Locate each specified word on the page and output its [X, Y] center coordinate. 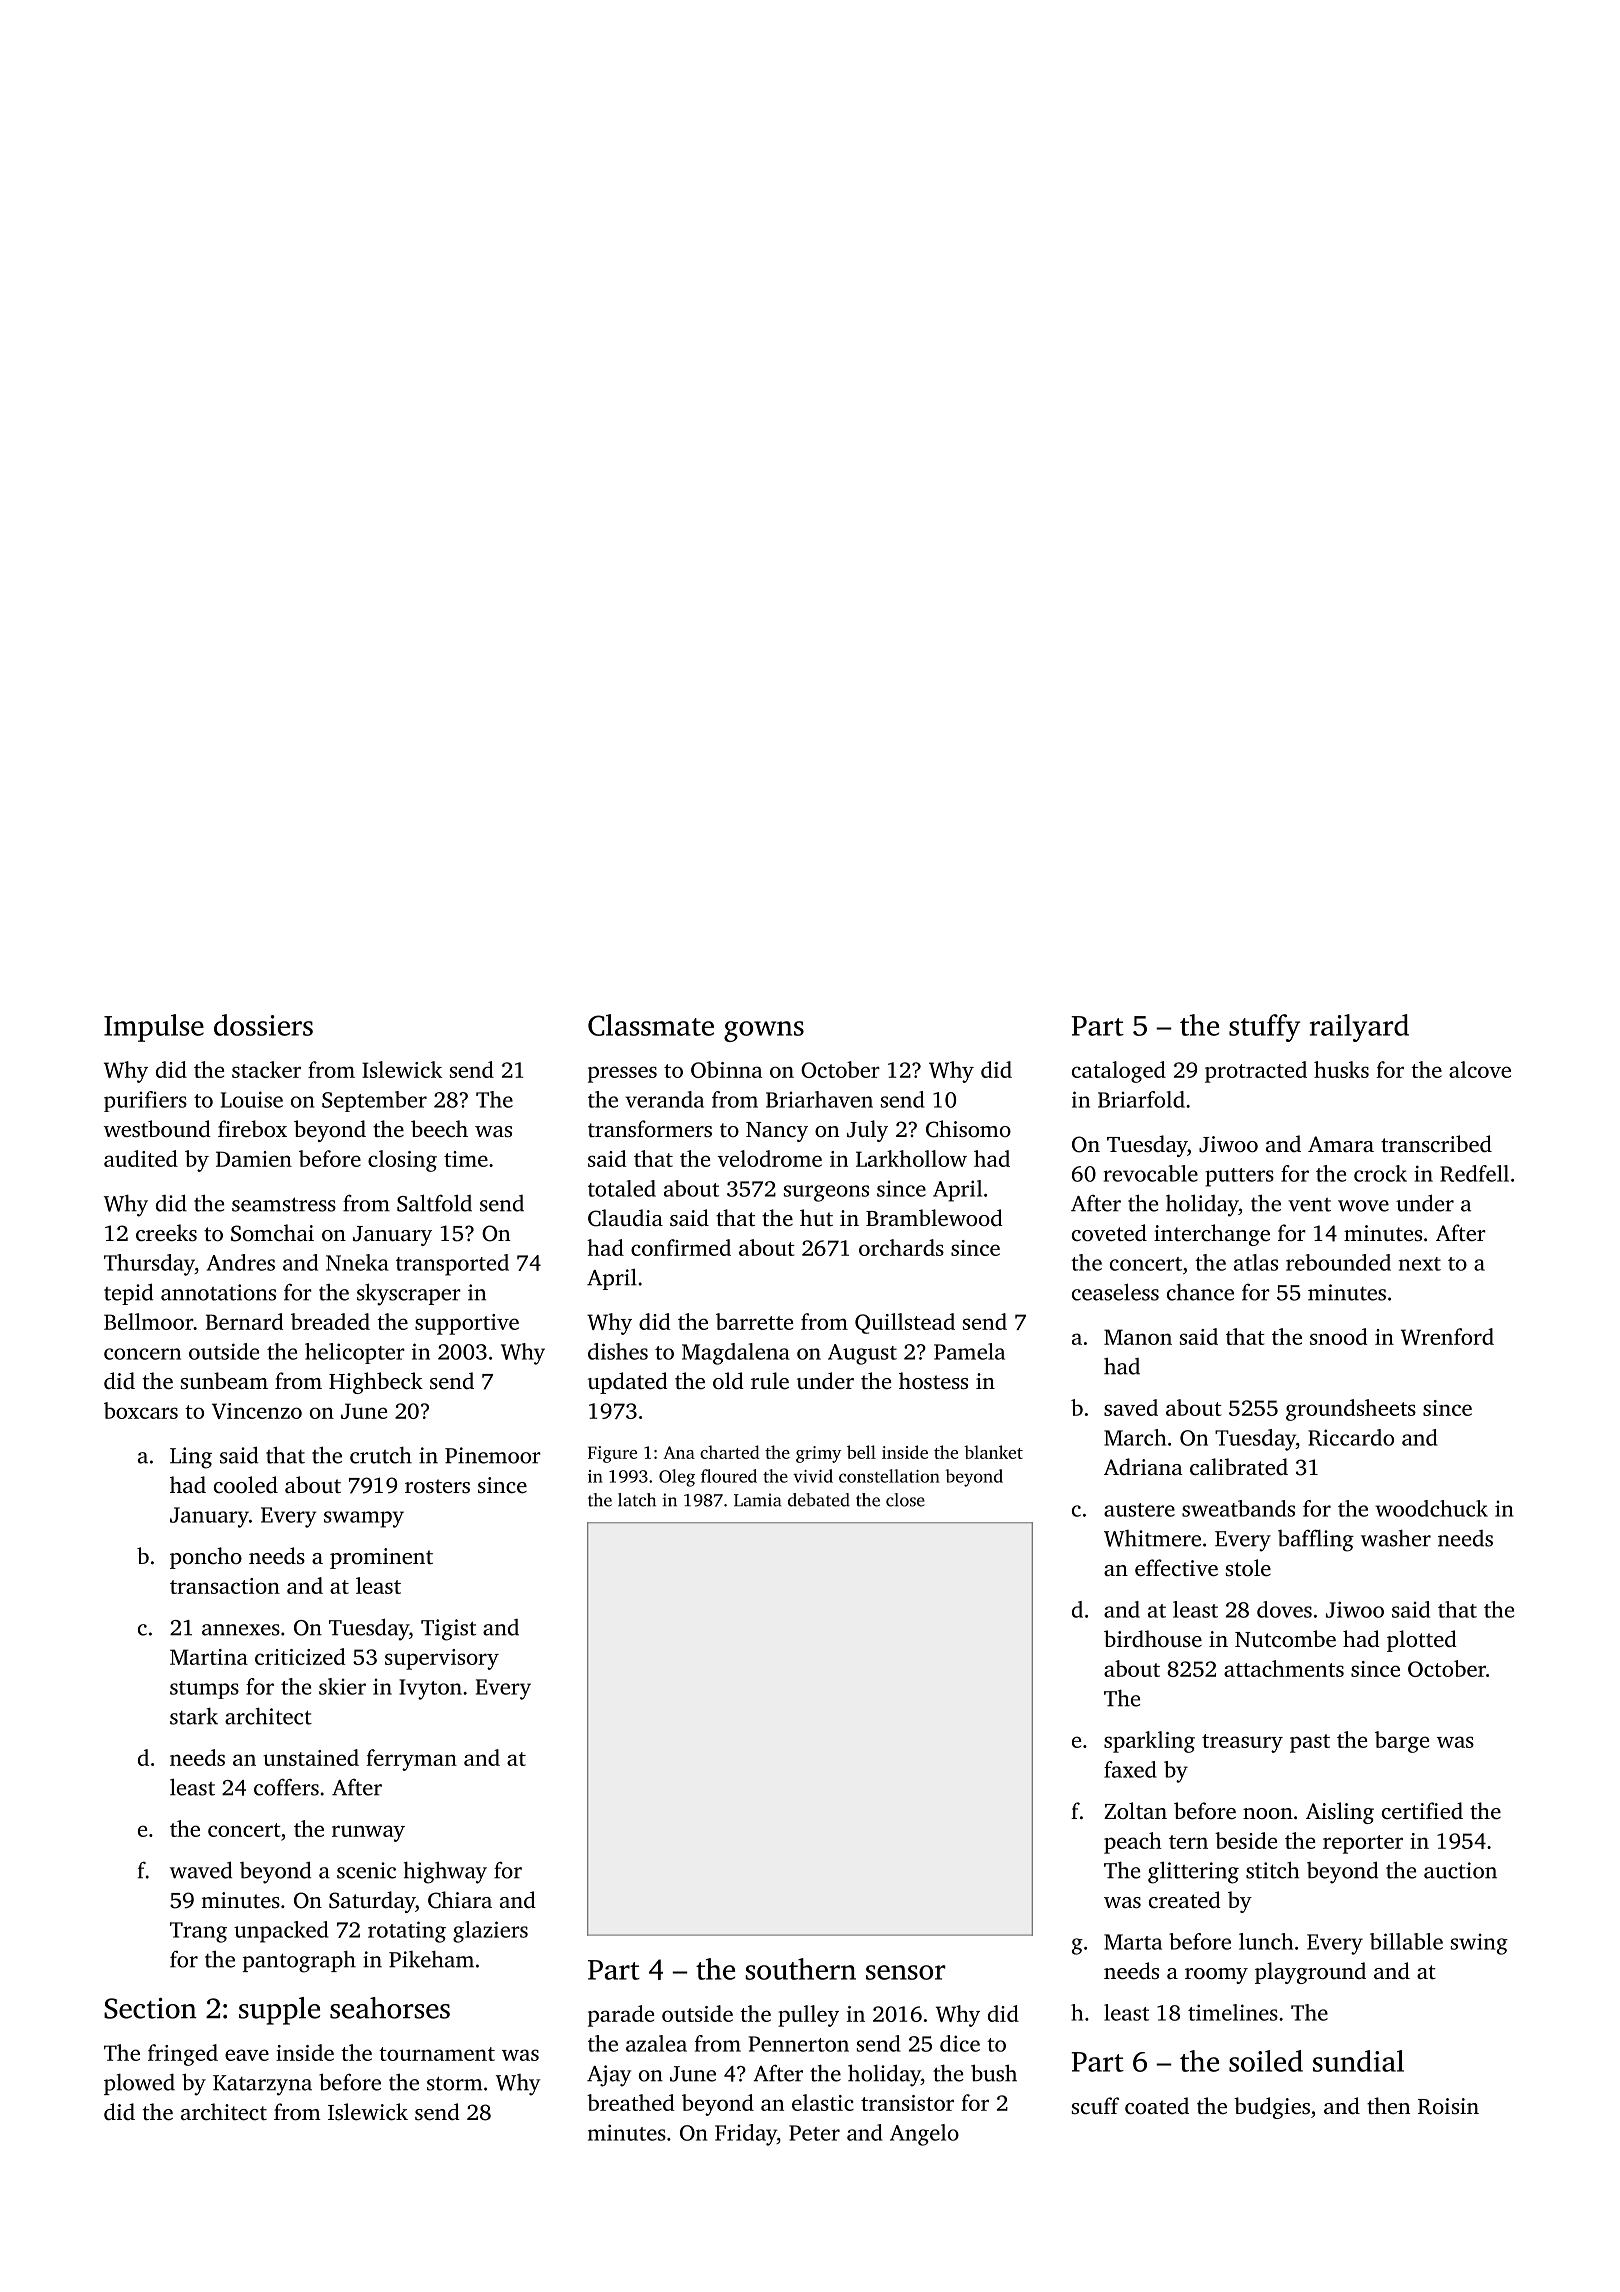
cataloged [1119, 1072]
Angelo [924, 2135]
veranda [664, 1099]
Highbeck [376, 1383]
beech [439, 1129]
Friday [746, 2135]
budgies [1272, 2108]
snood [1338, 1336]
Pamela [969, 1351]
